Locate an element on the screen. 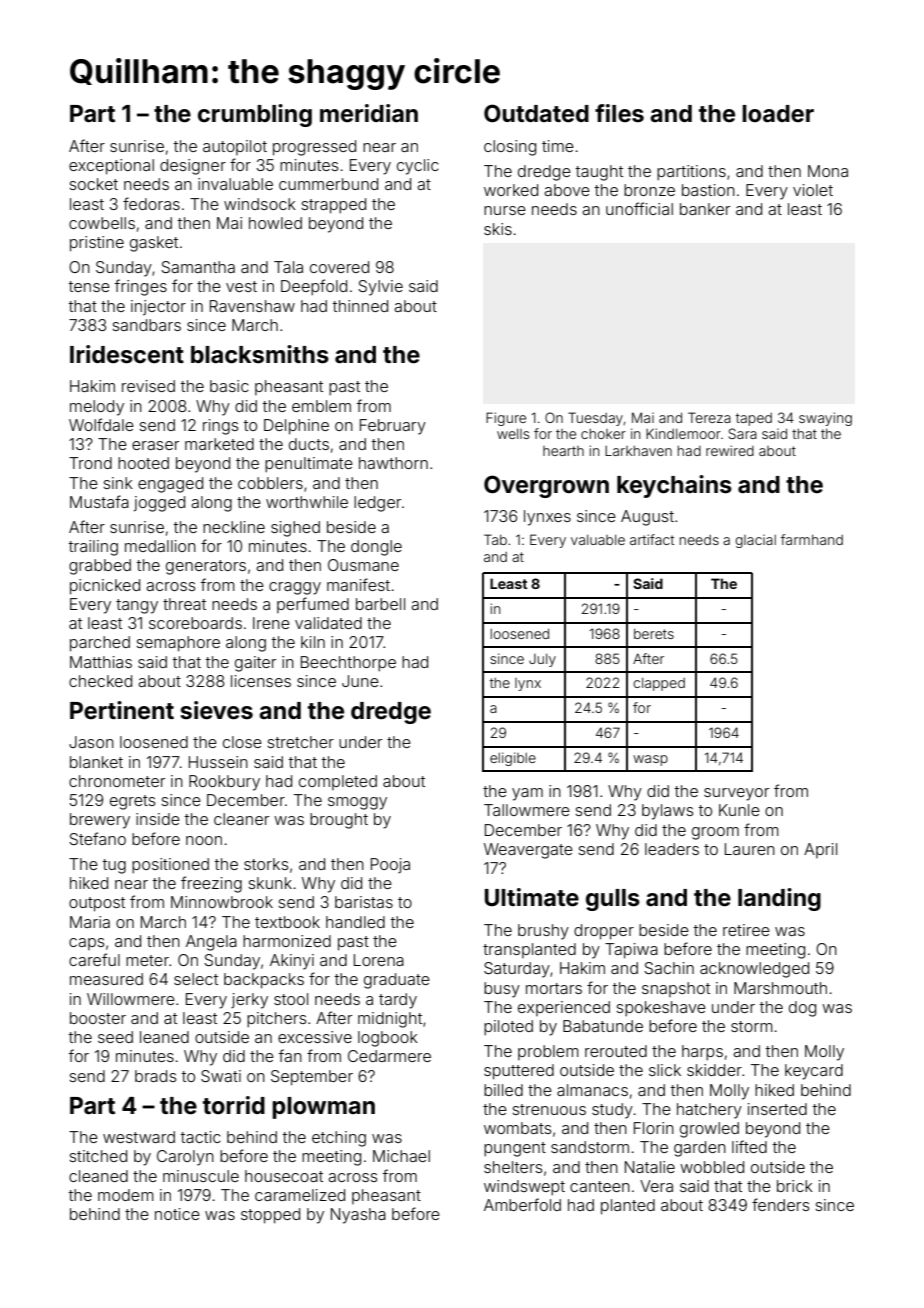 This screenshot has height=1308, width=924. berets is located at coordinates (654, 634).
